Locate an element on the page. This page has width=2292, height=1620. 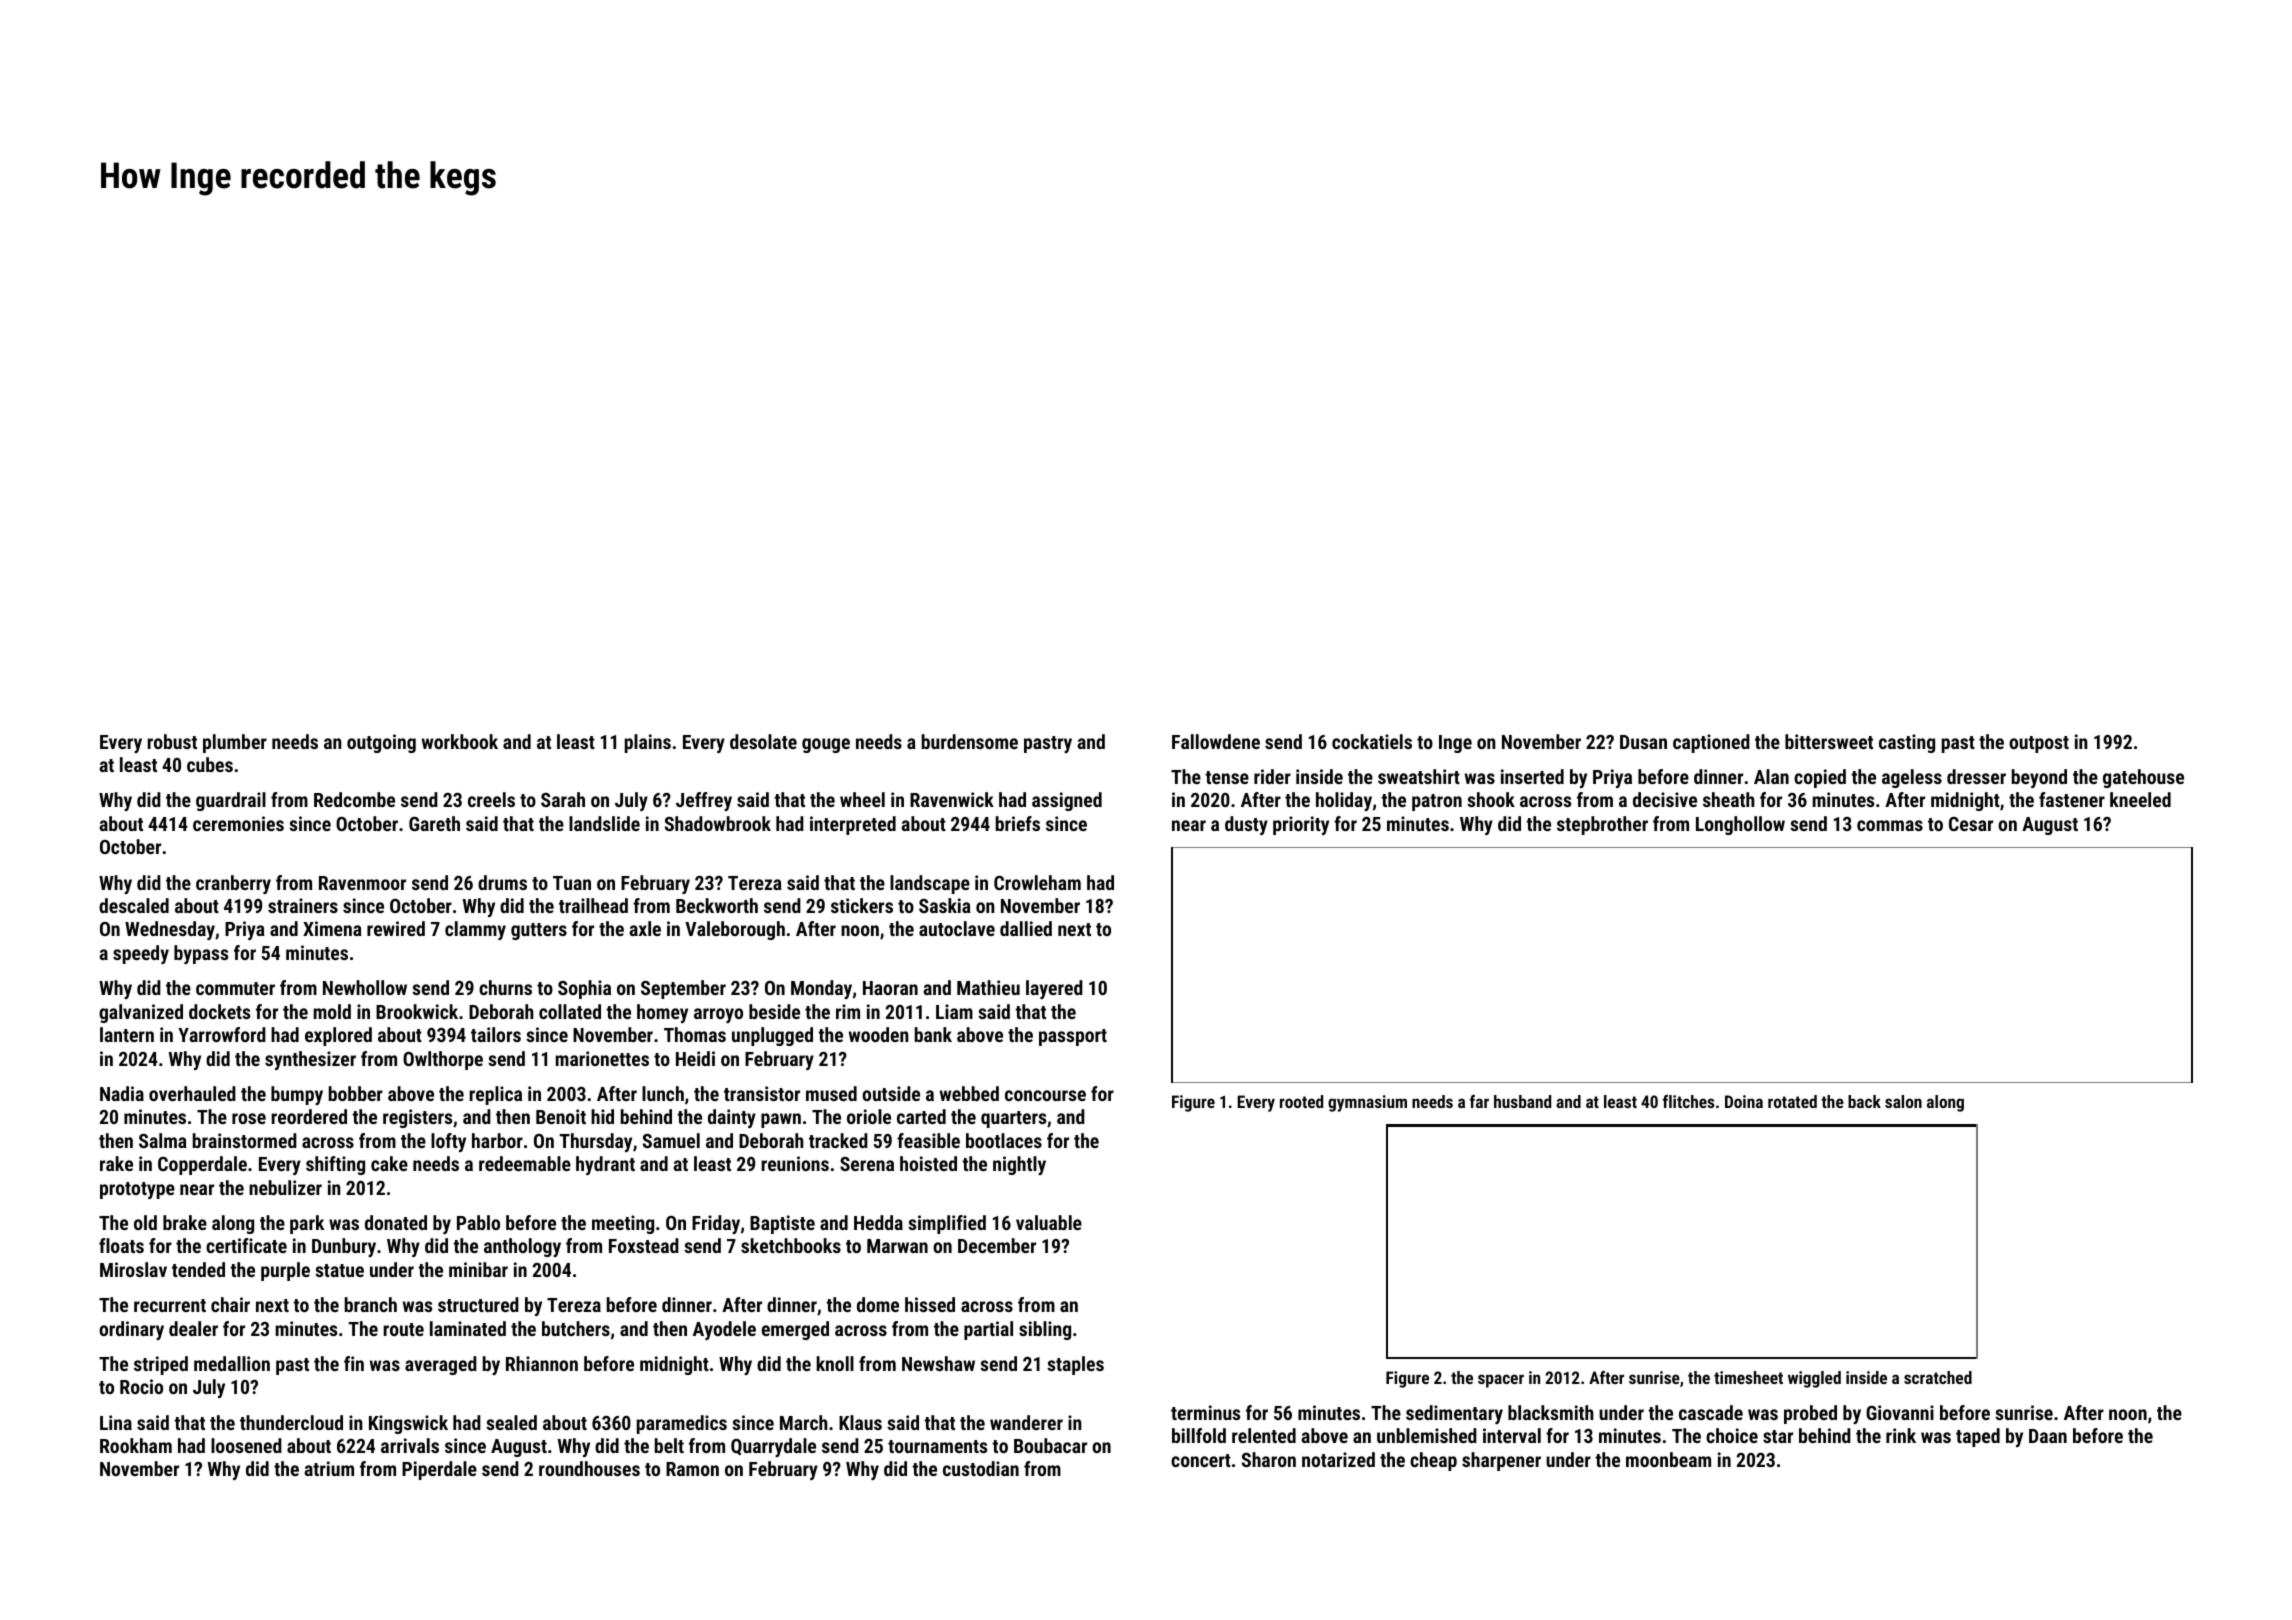
Monday is located at coordinates (821, 989).
